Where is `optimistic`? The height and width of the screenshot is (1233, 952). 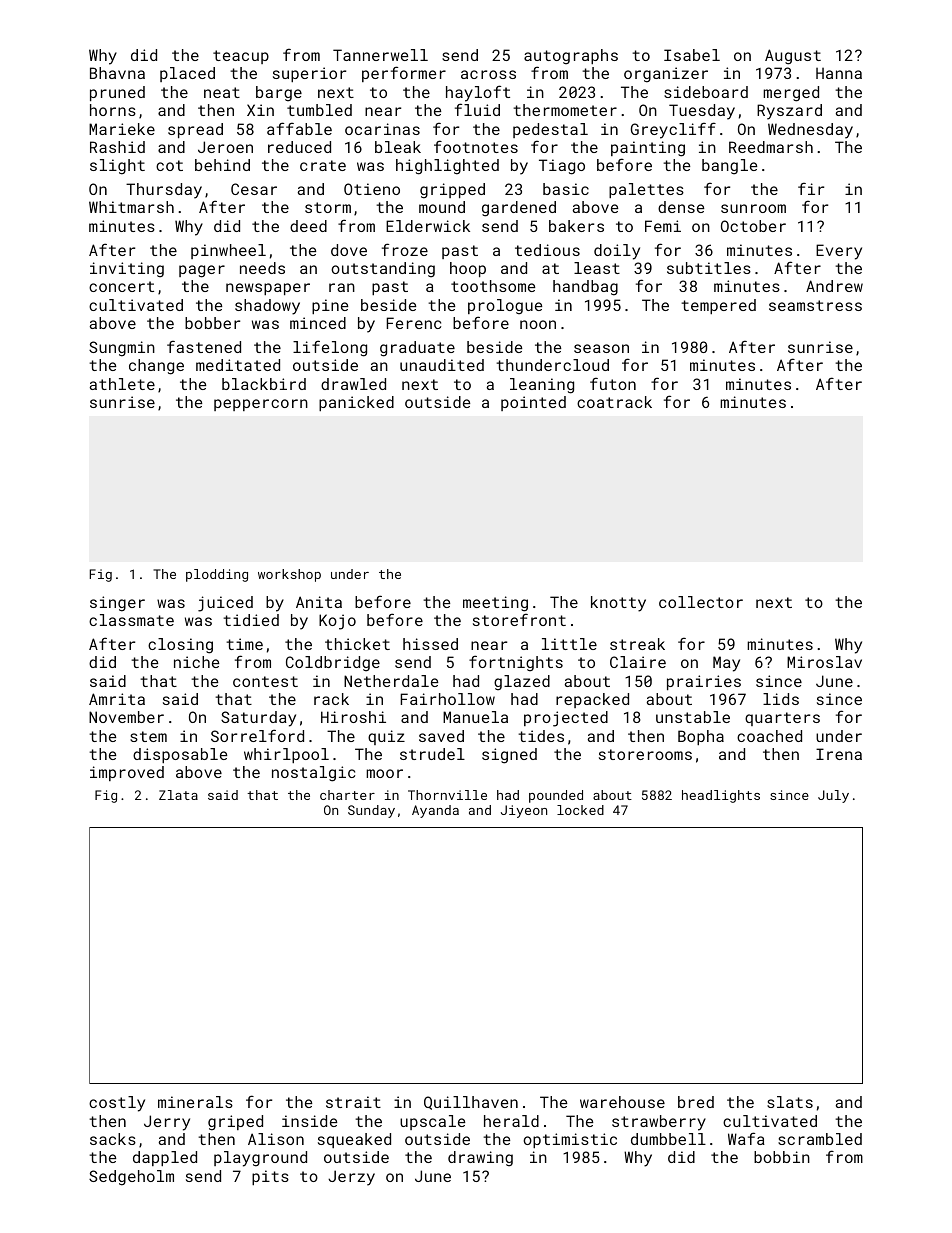 optimistic is located at coordinates (570, 1140).
